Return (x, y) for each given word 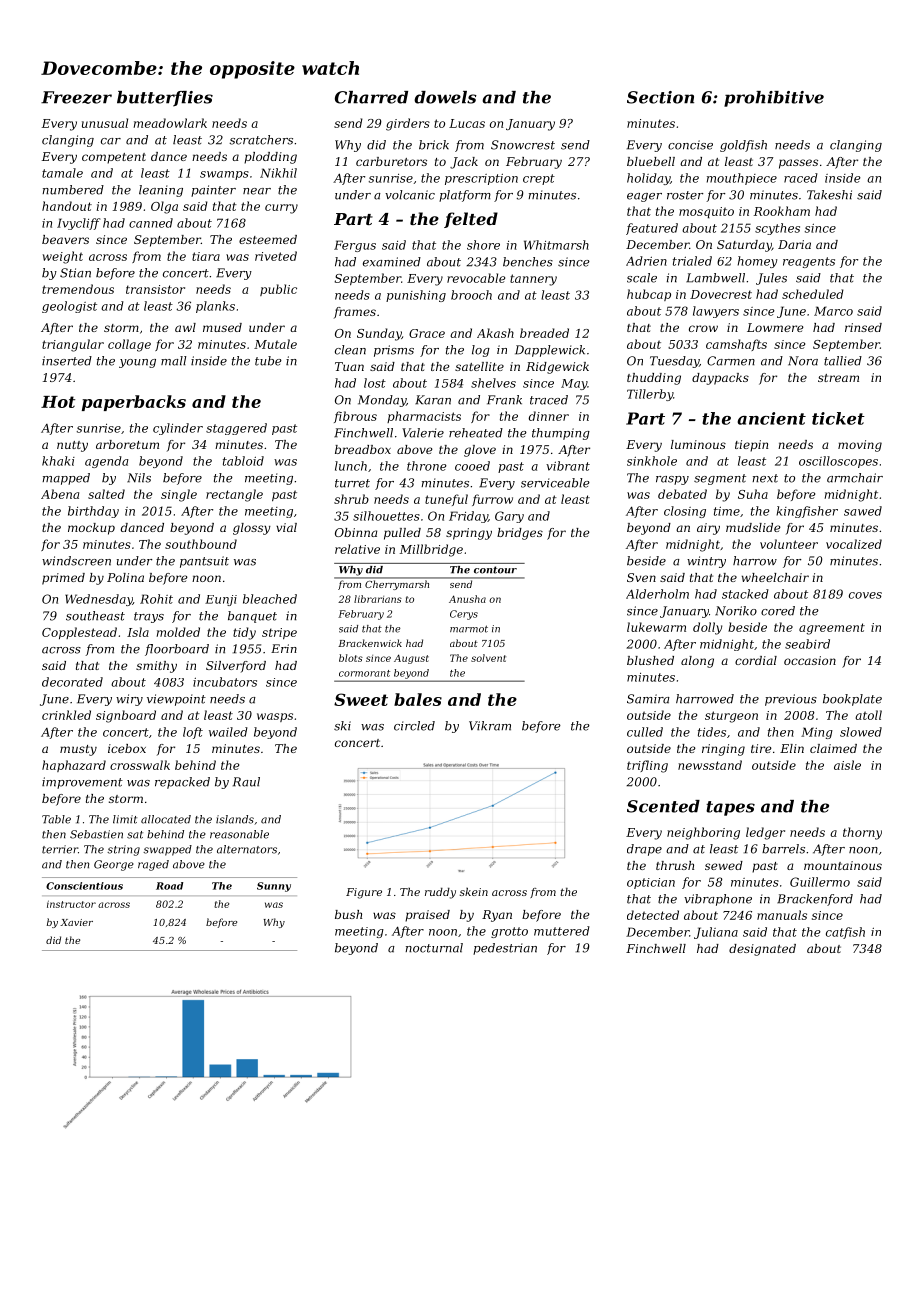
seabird (807, 644)
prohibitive (774, 99)
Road (169, 886)
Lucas (467, 123)
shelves (493, 383)
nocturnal (434, 948)
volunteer (789, 544)
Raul (246, 782)
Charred (371, 97)
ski (342, 726)
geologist (69, 307)
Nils (139, 478)
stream (838, 378)
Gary (509, 517)
